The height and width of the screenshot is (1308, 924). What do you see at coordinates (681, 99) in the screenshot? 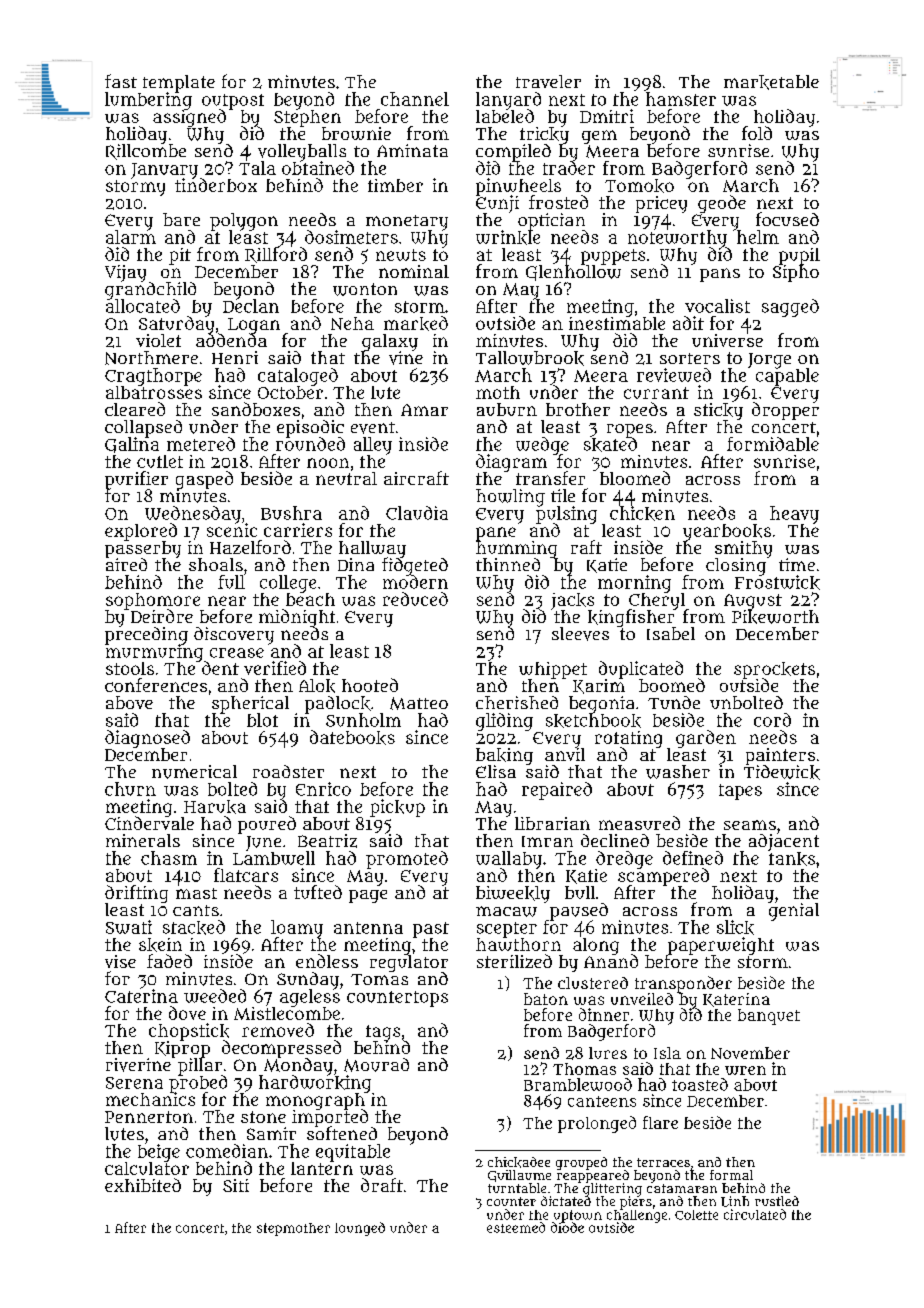
I see `hamster` at bounding box center [681, 99].
